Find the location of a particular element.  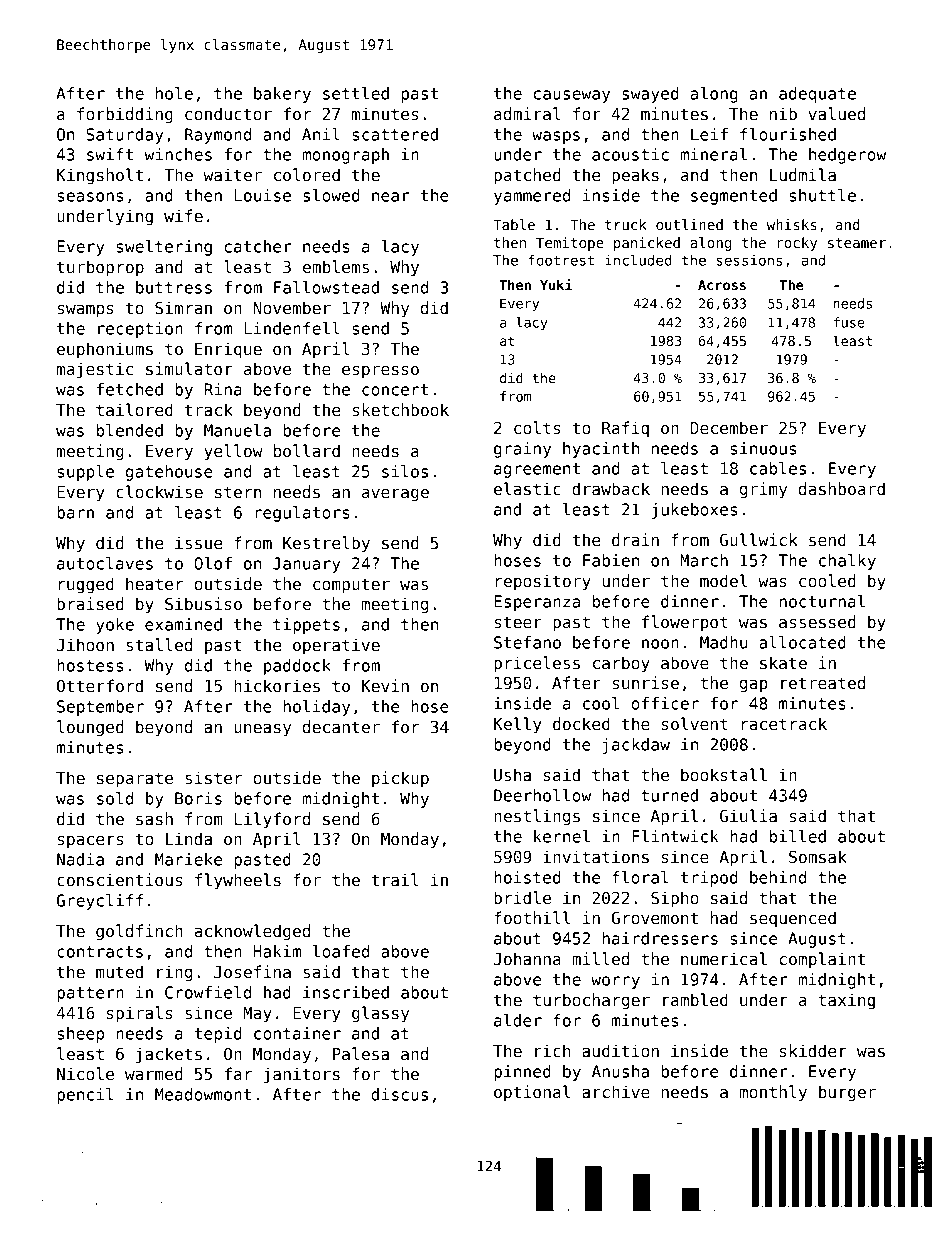

settled is located at coordinates (356, 93).
